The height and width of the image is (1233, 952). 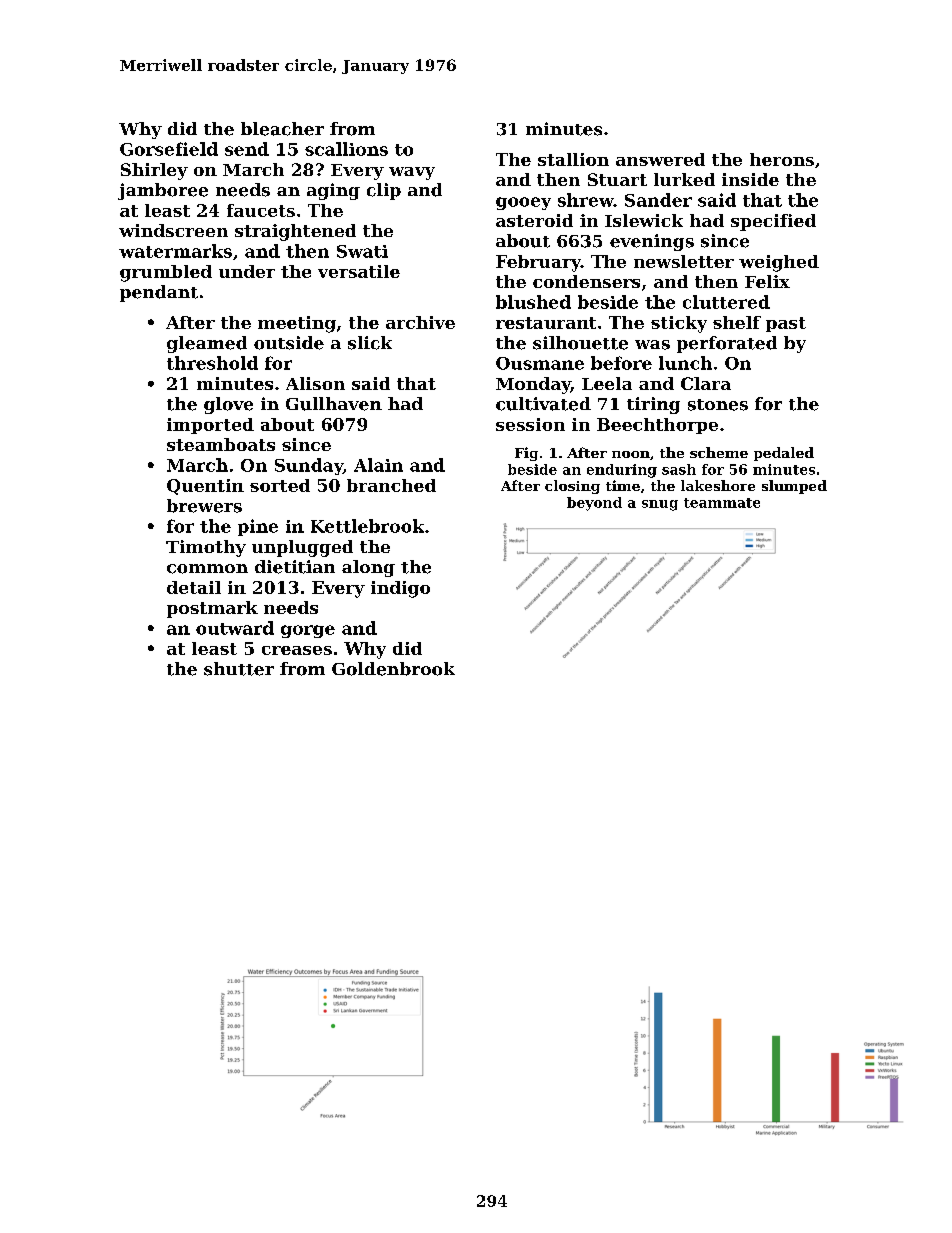 I want to click on steamboats, so click(x=221, y=444).
